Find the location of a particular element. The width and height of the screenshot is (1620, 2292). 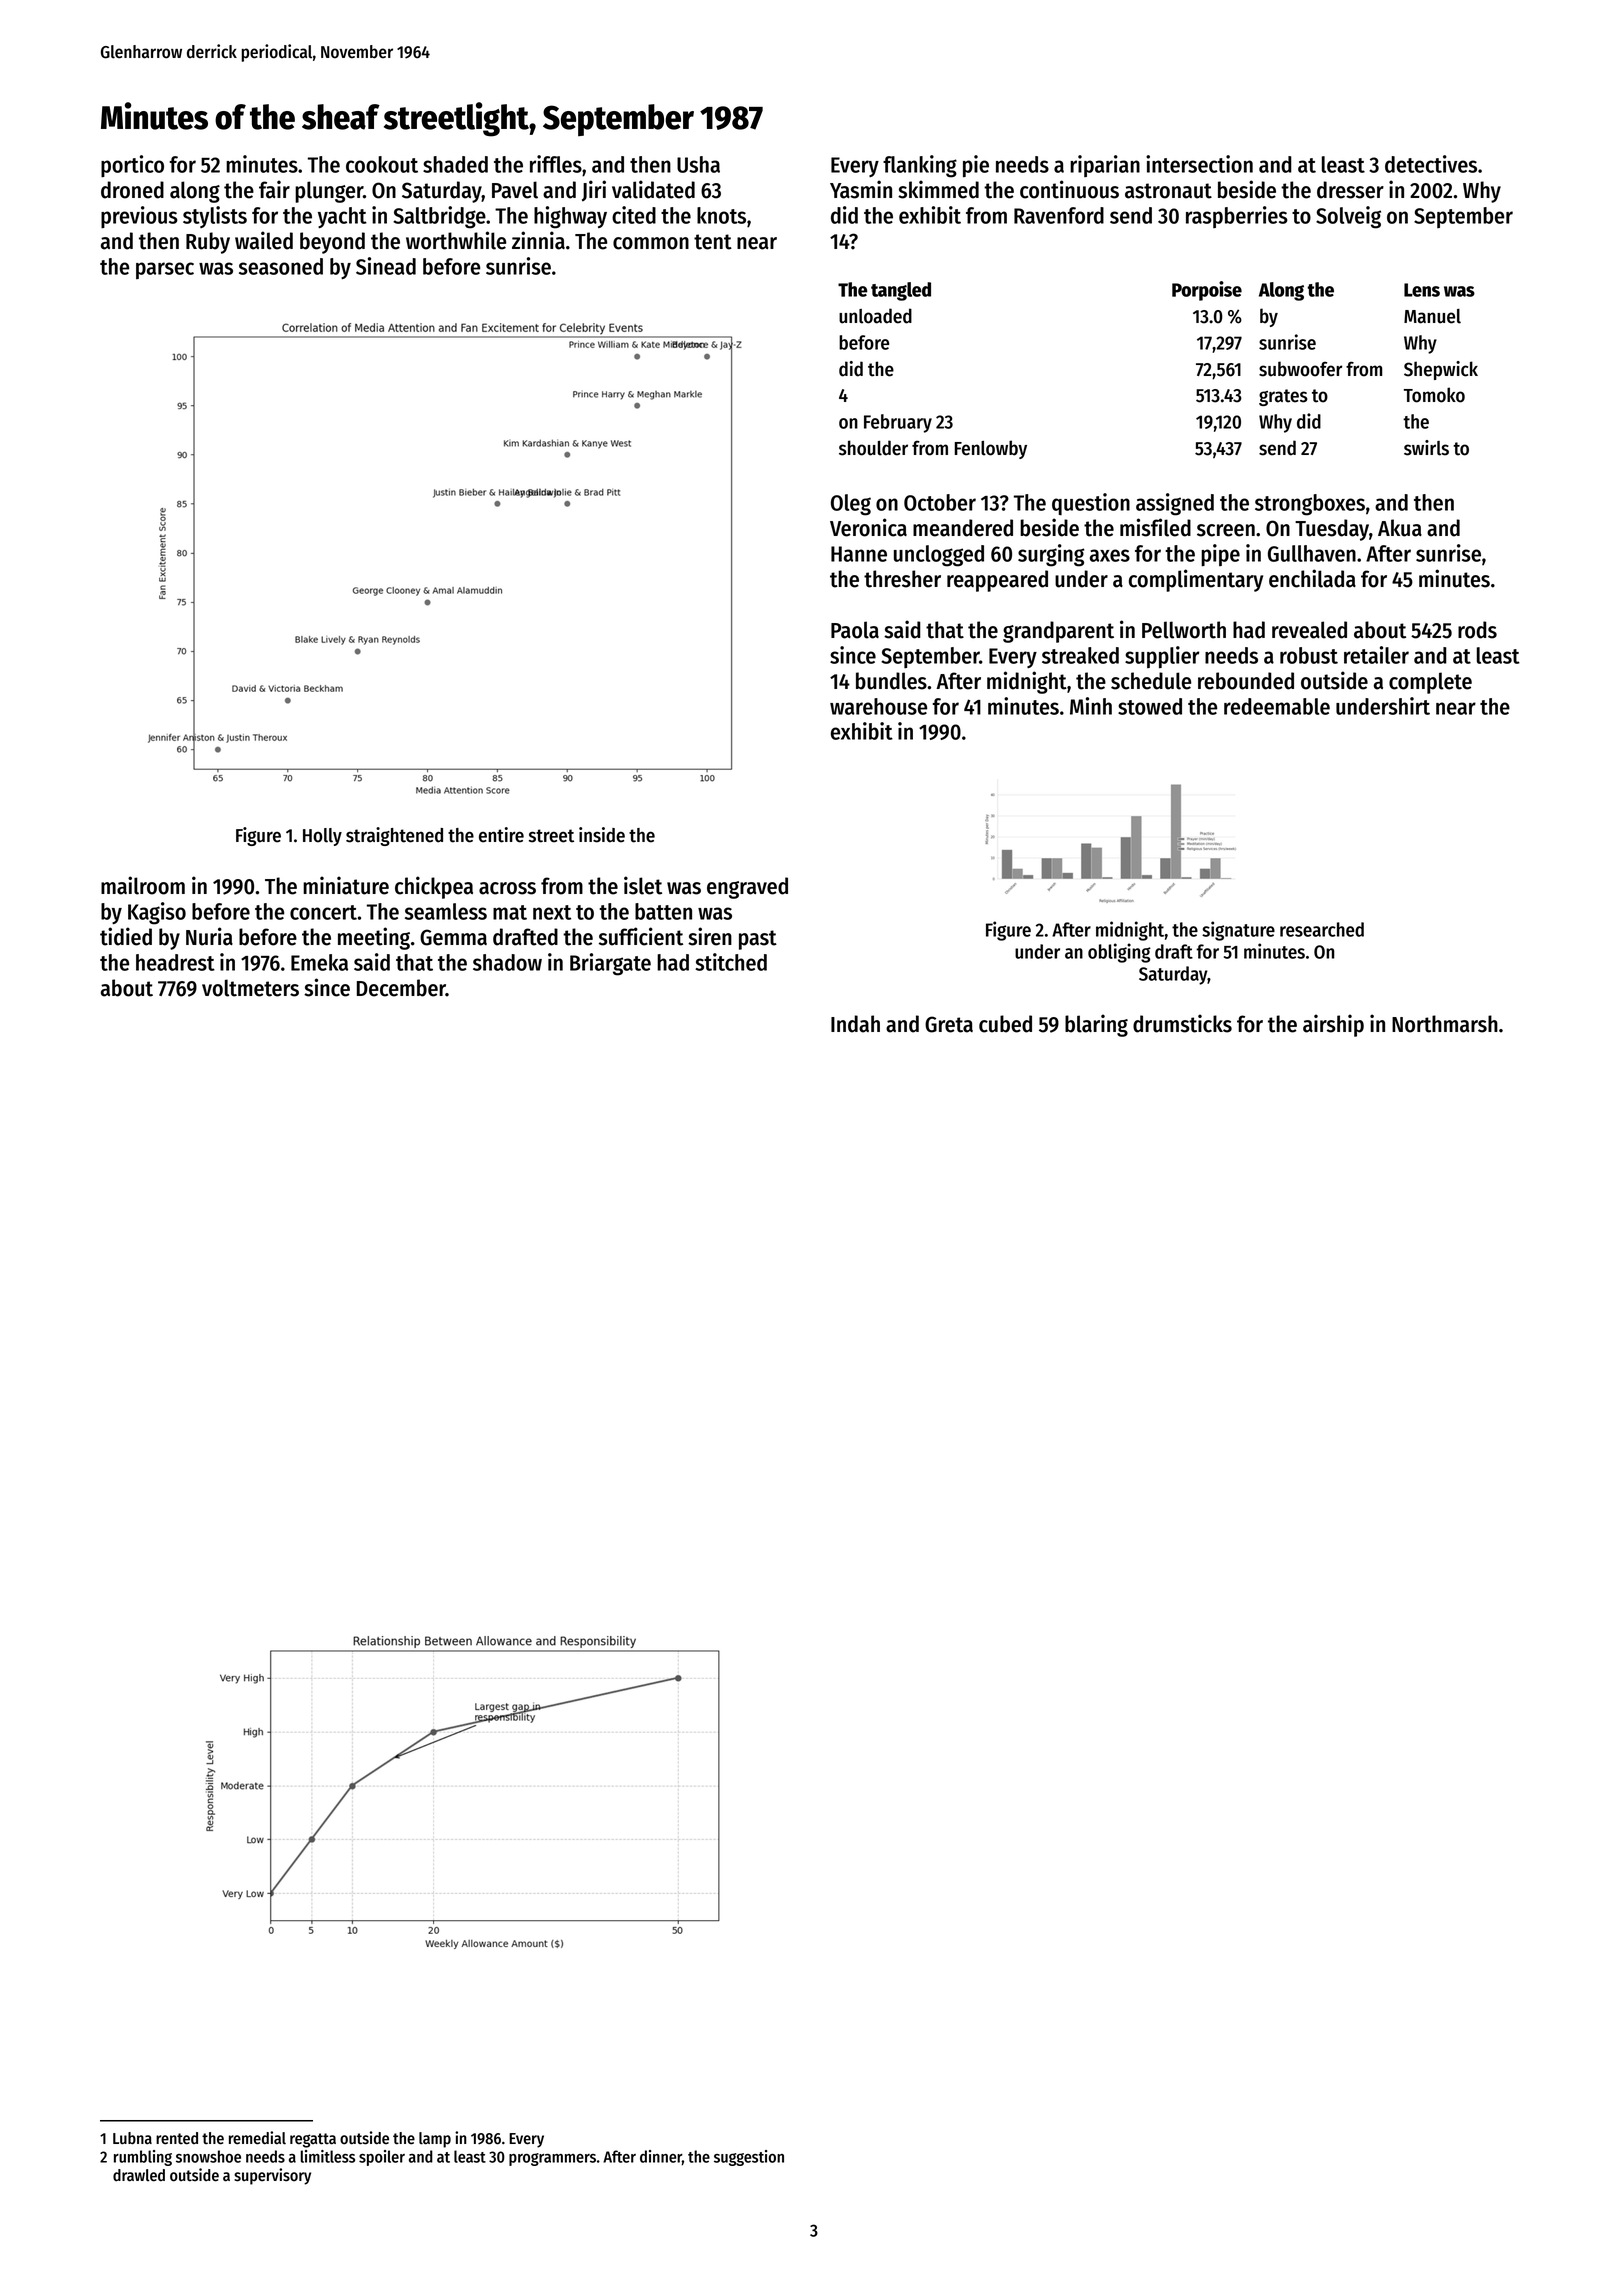

suggestion is located at coordinates (749, 2158).
